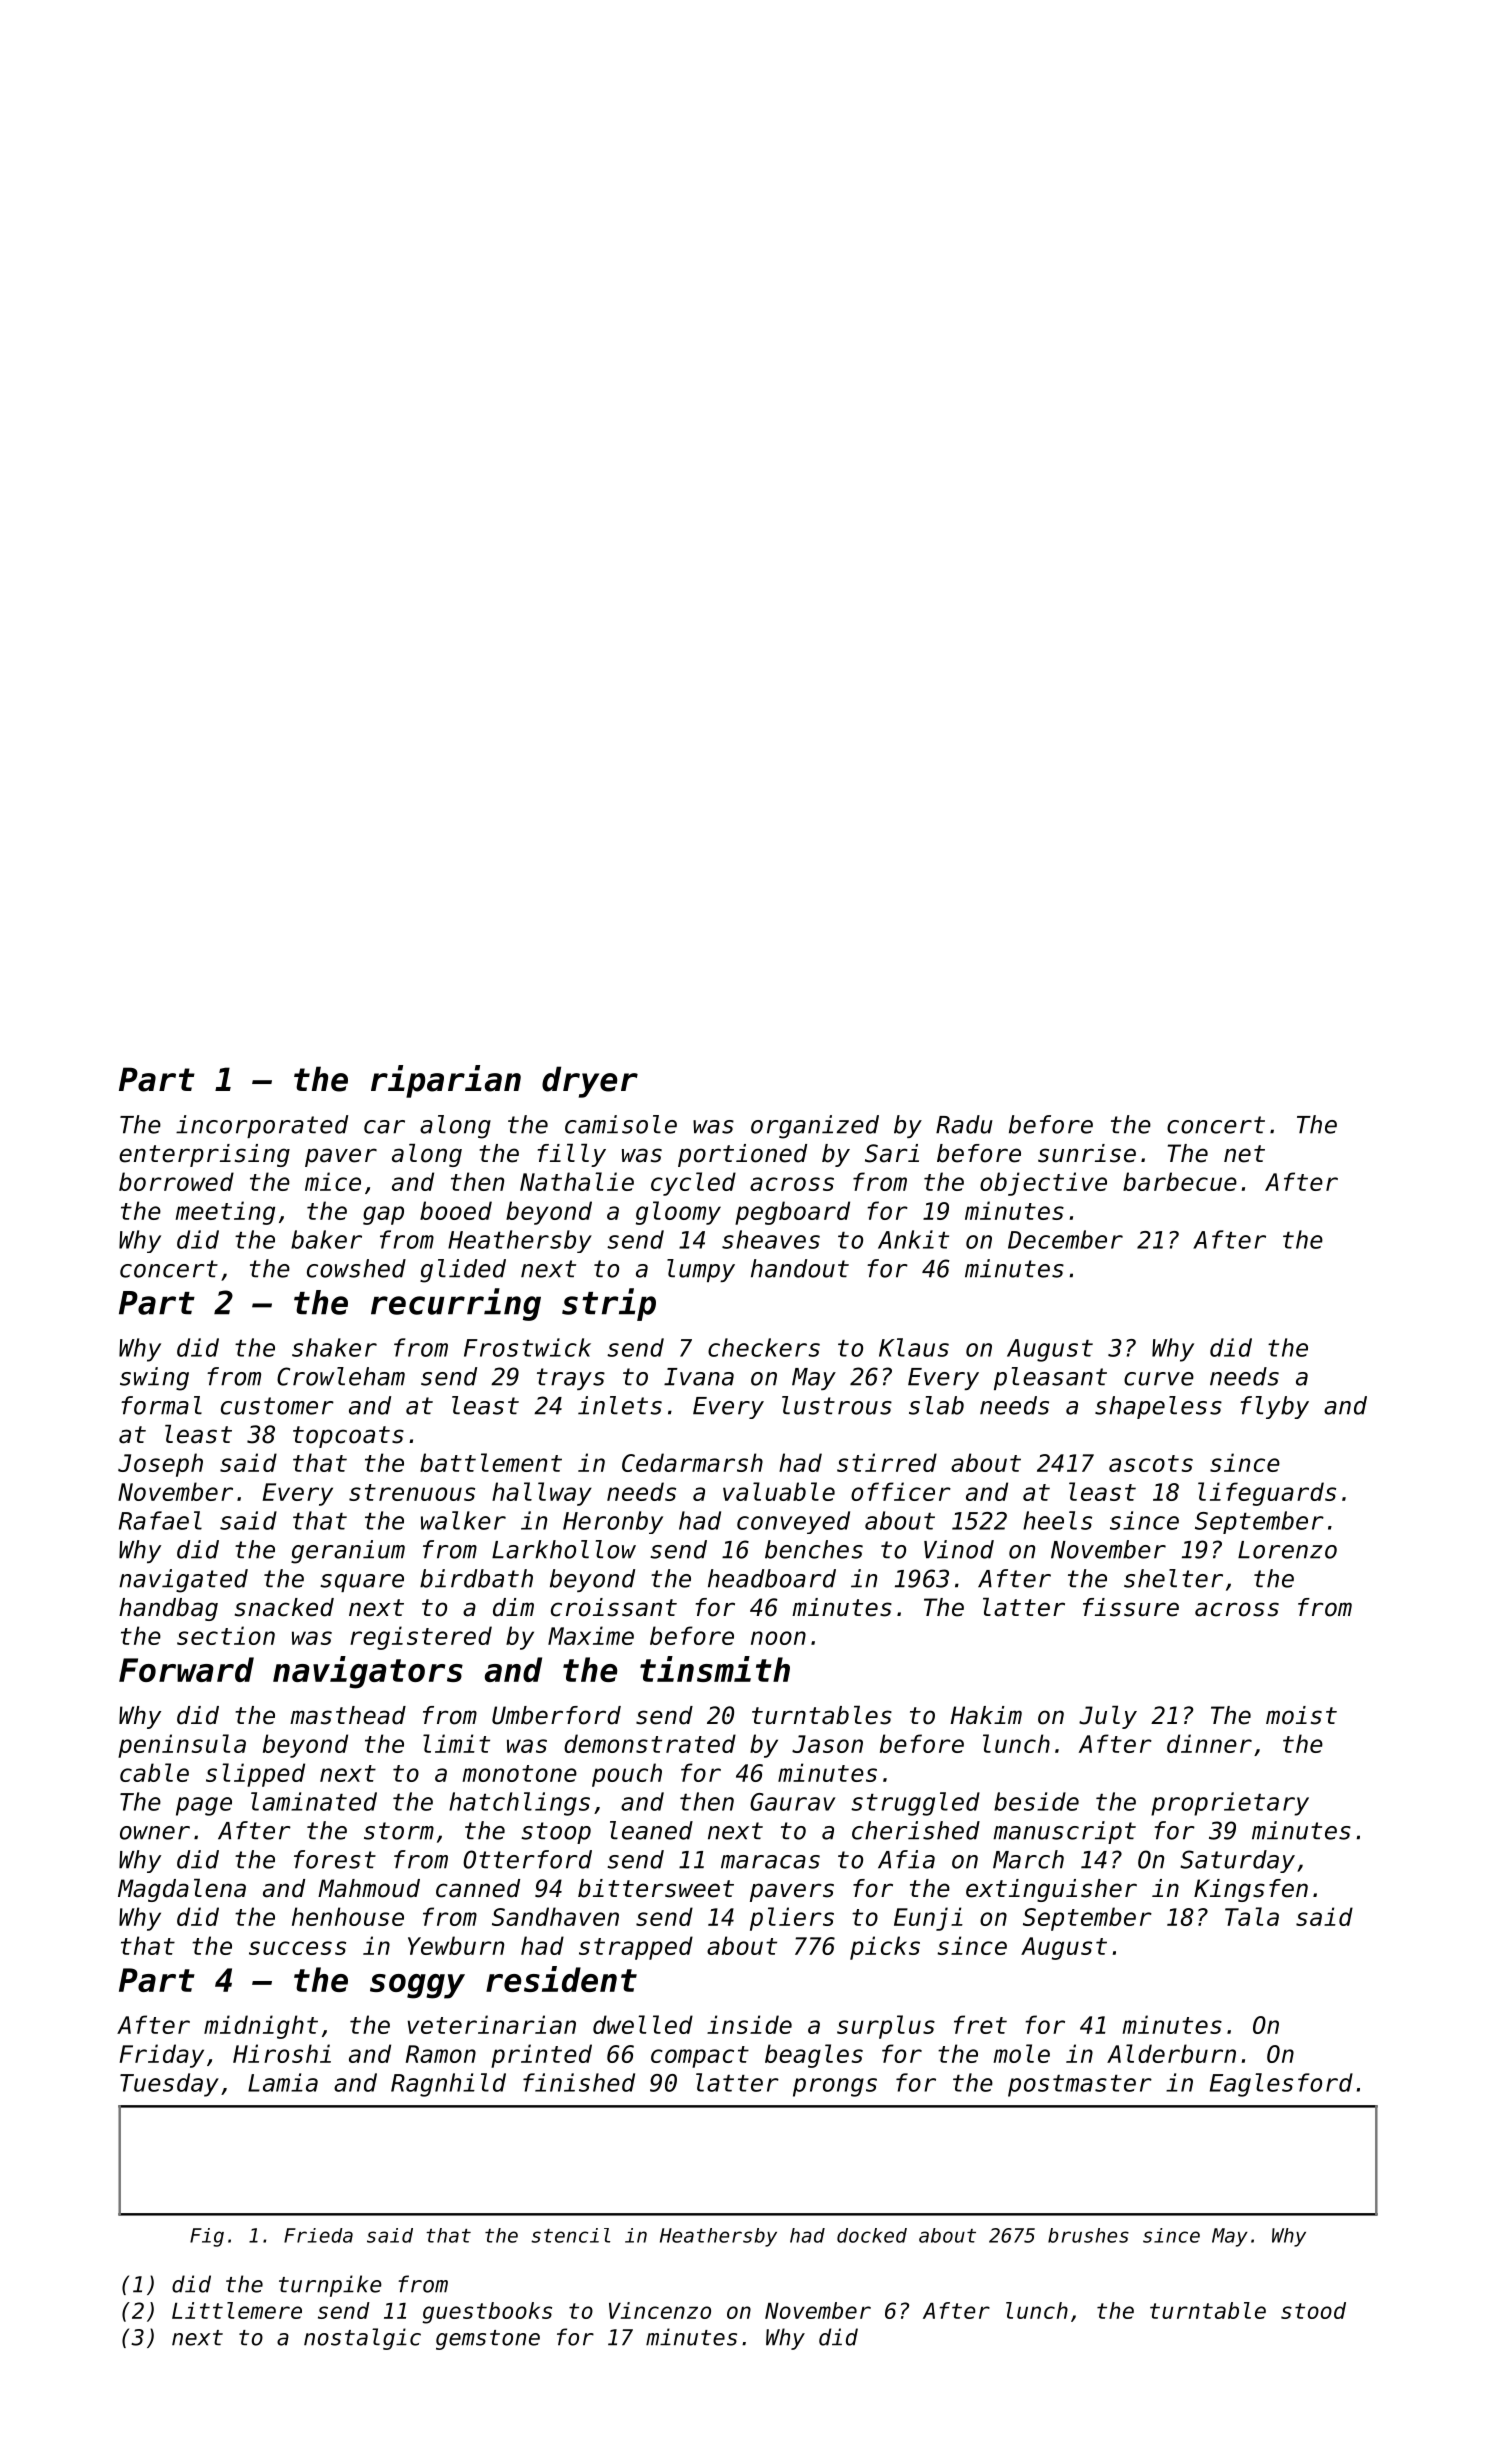 Image resolution: width=1496 pixels, height=2464 pixels. Describe the element at coordinates (827, 1744) in the screenshot. I see `Jason` at that location.
